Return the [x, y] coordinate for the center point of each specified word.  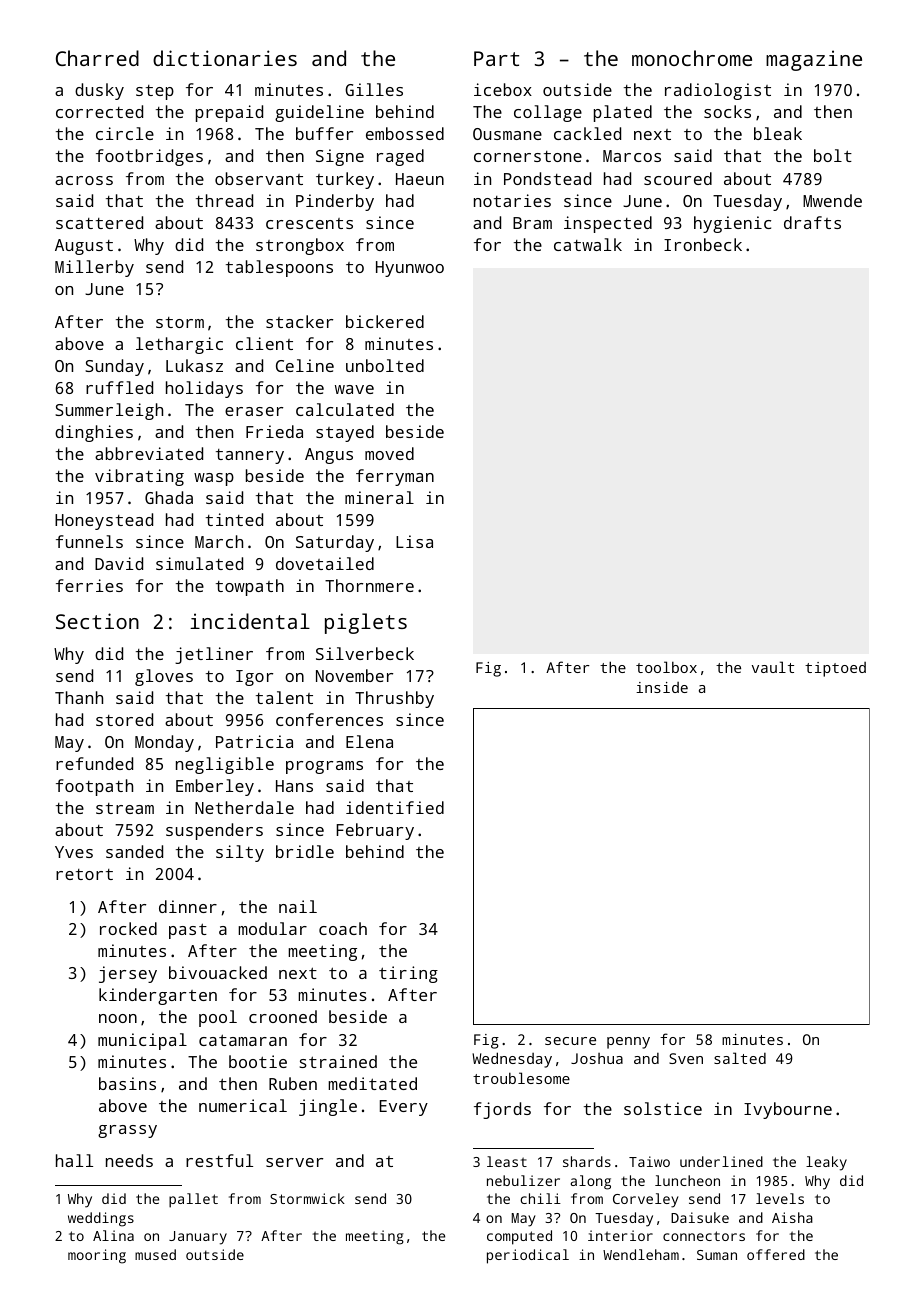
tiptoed [835, 669]
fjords [502, 1110]
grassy [127, 1131]
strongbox [300, 246]
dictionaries [225, 58]
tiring [408, 974]
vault [773, 667]
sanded [134, 851]
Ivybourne [788, 1110]
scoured [678, 178]
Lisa [414, 541]
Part [496, 58]
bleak [778, 133]
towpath [250, 587]
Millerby [94, 268]
